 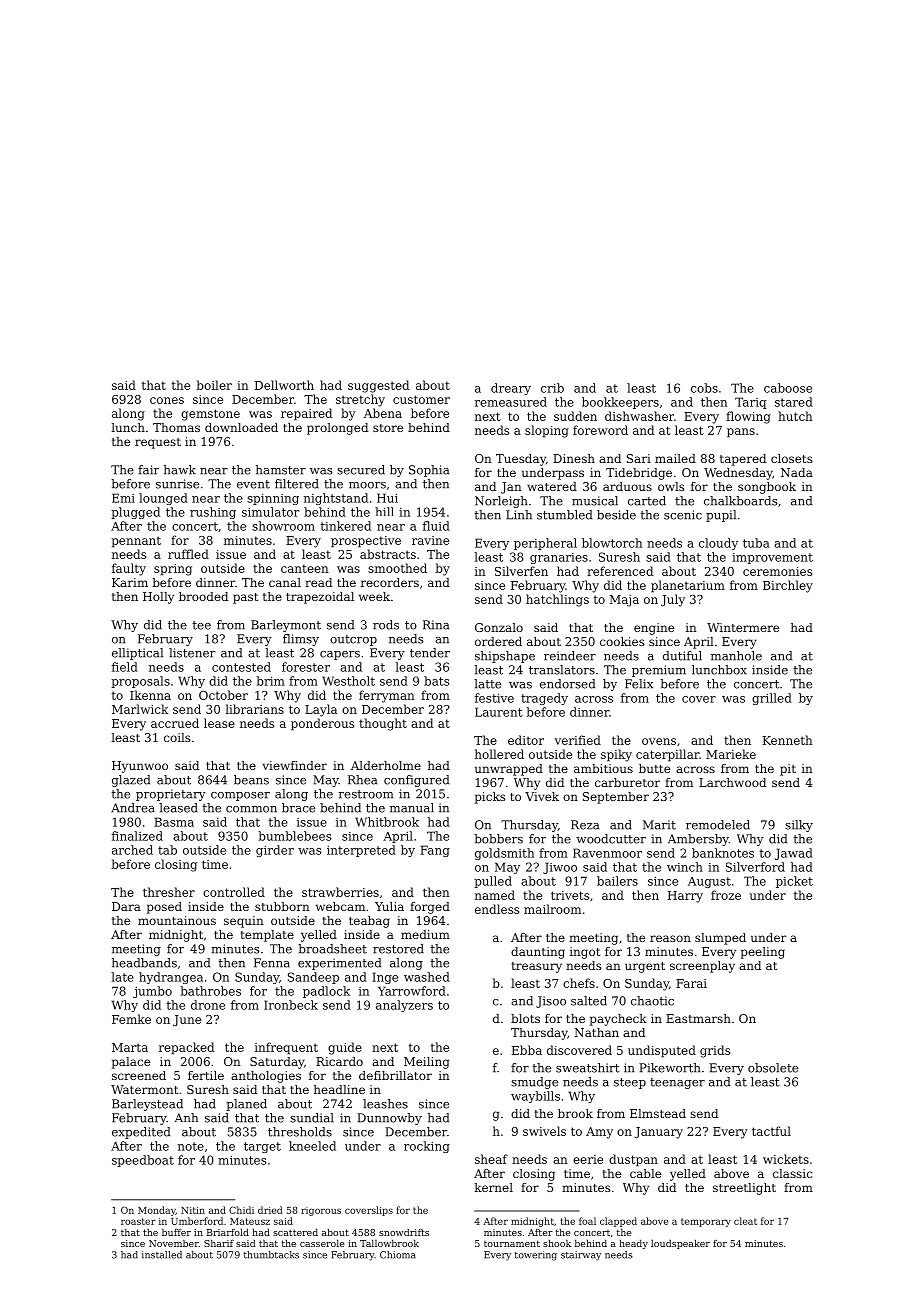 What do you see at coordinates (136, 542) in the screenshot?
I see `pennant` at bounding box center [136, 542].
